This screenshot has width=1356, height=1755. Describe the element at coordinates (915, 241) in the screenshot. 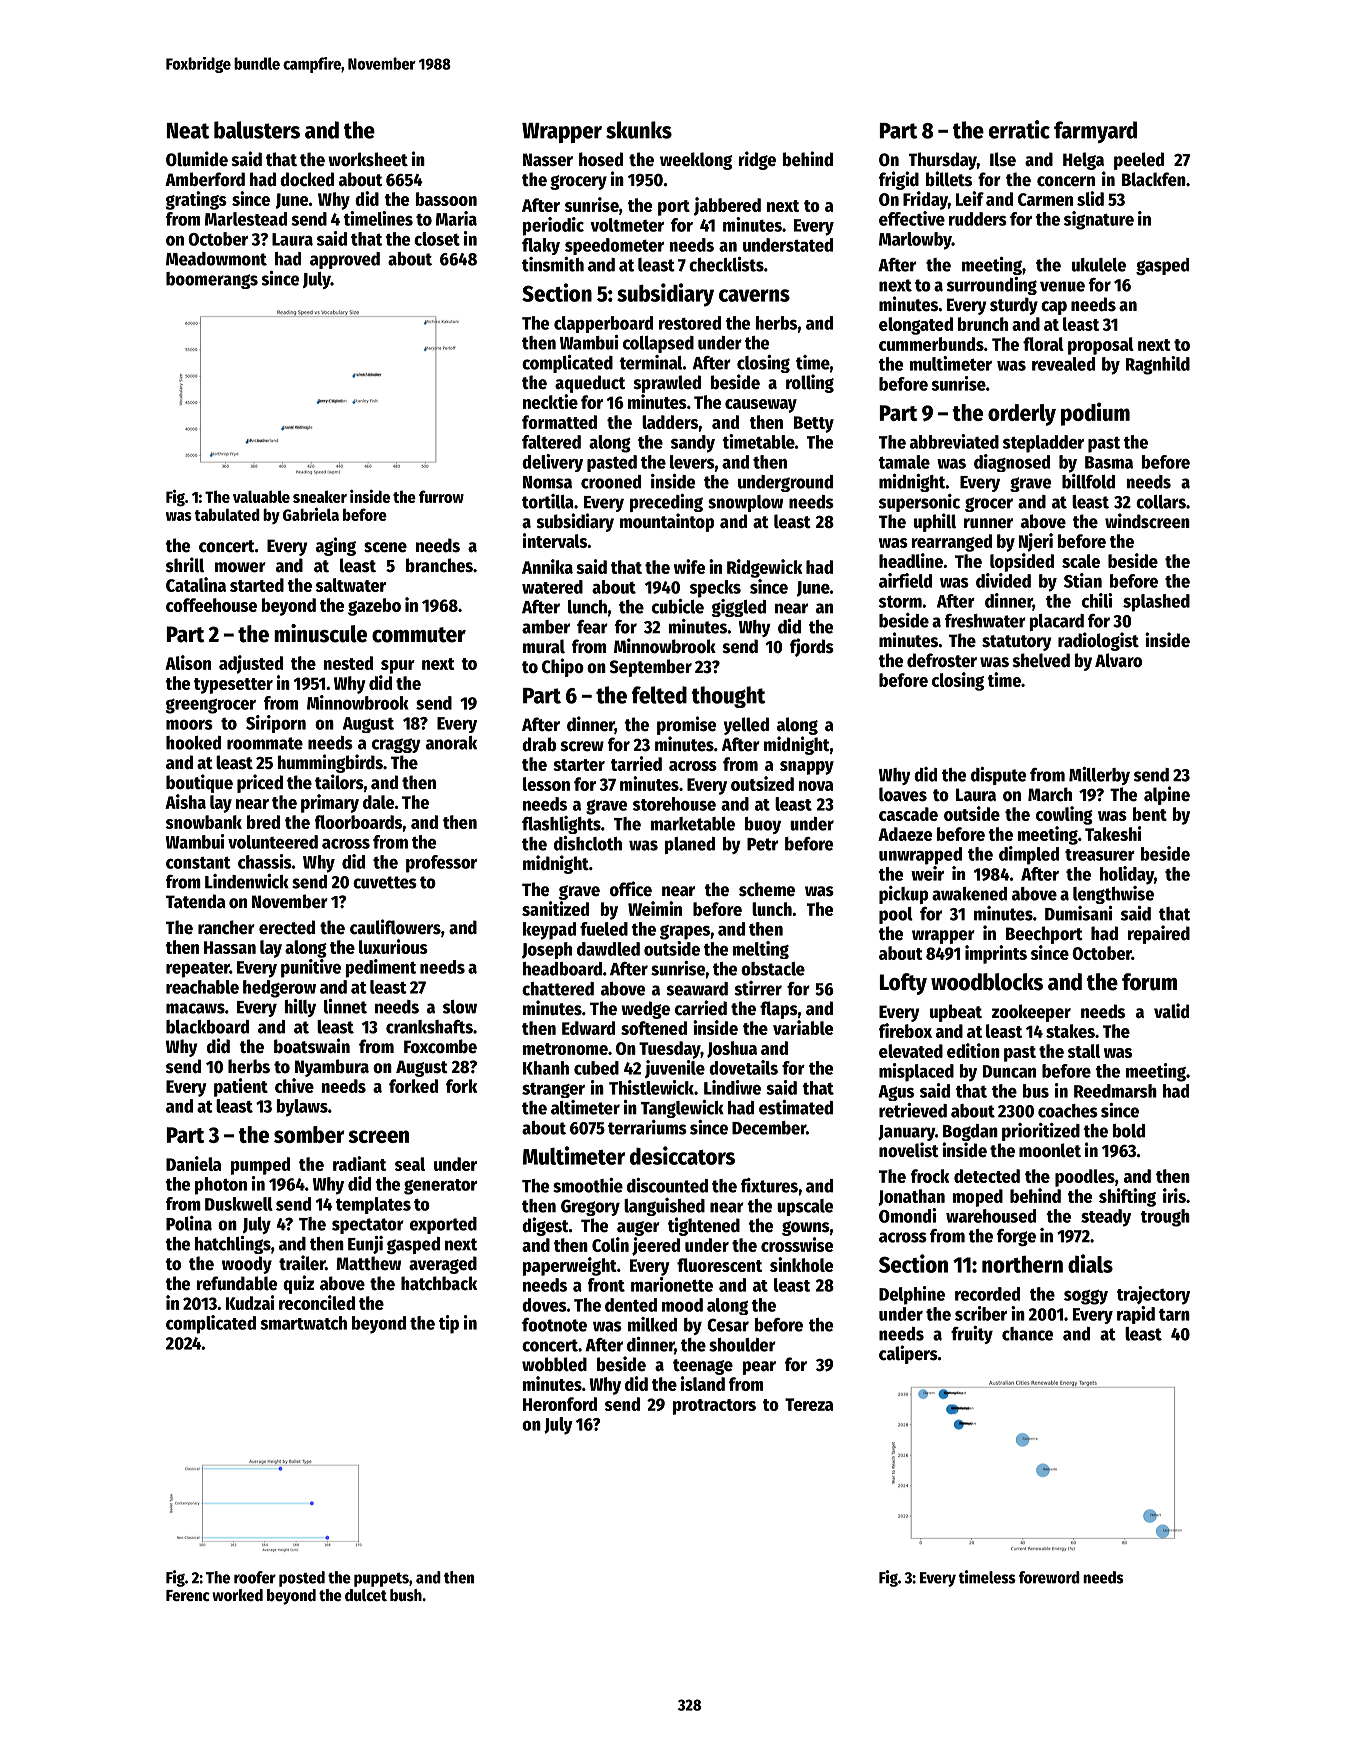

I see `Marlowby` at that location.
